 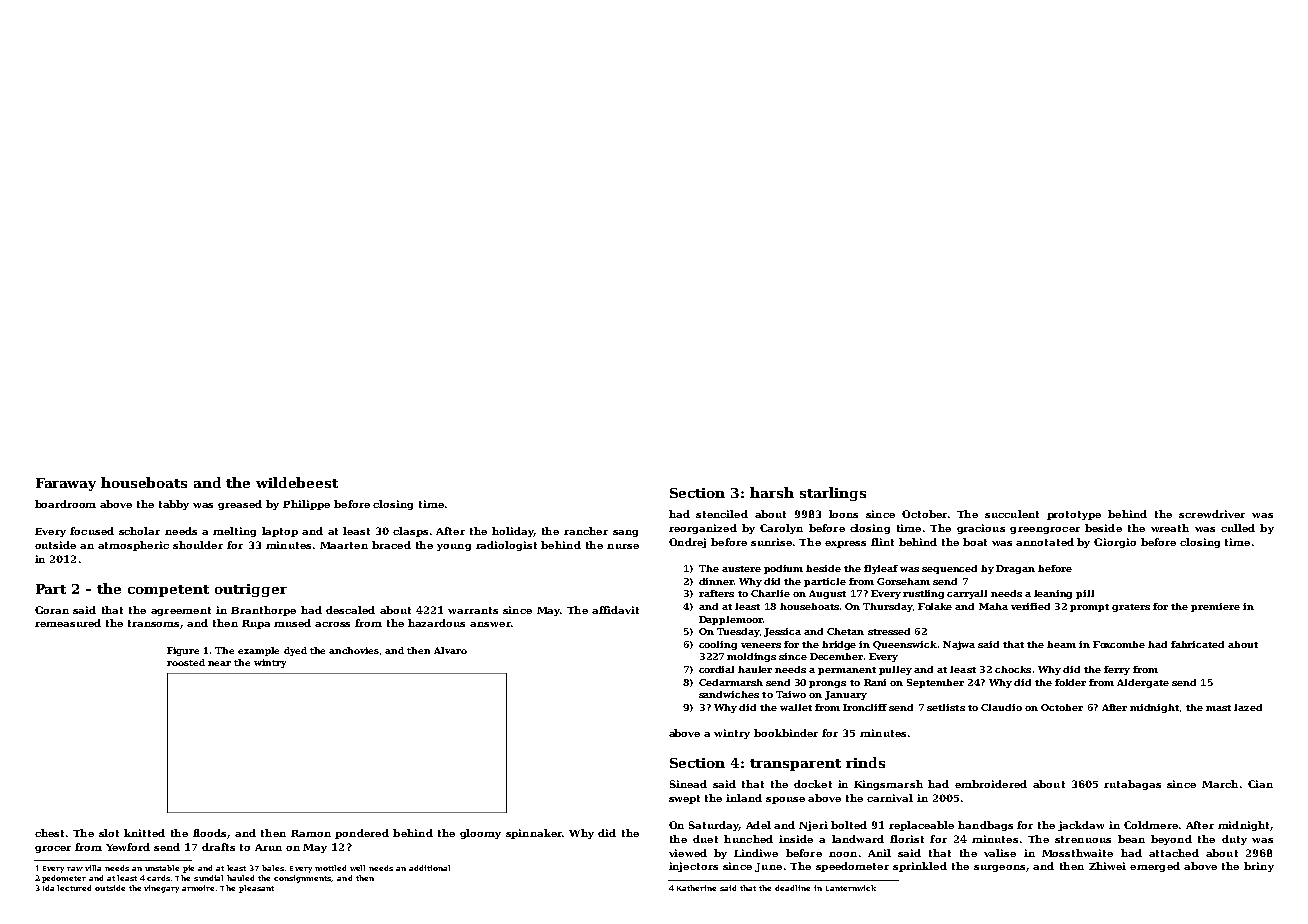 What do you see at coordinates (772, 492) in the screenshot?
I see `harsh` at bounding box center [772, 492].
